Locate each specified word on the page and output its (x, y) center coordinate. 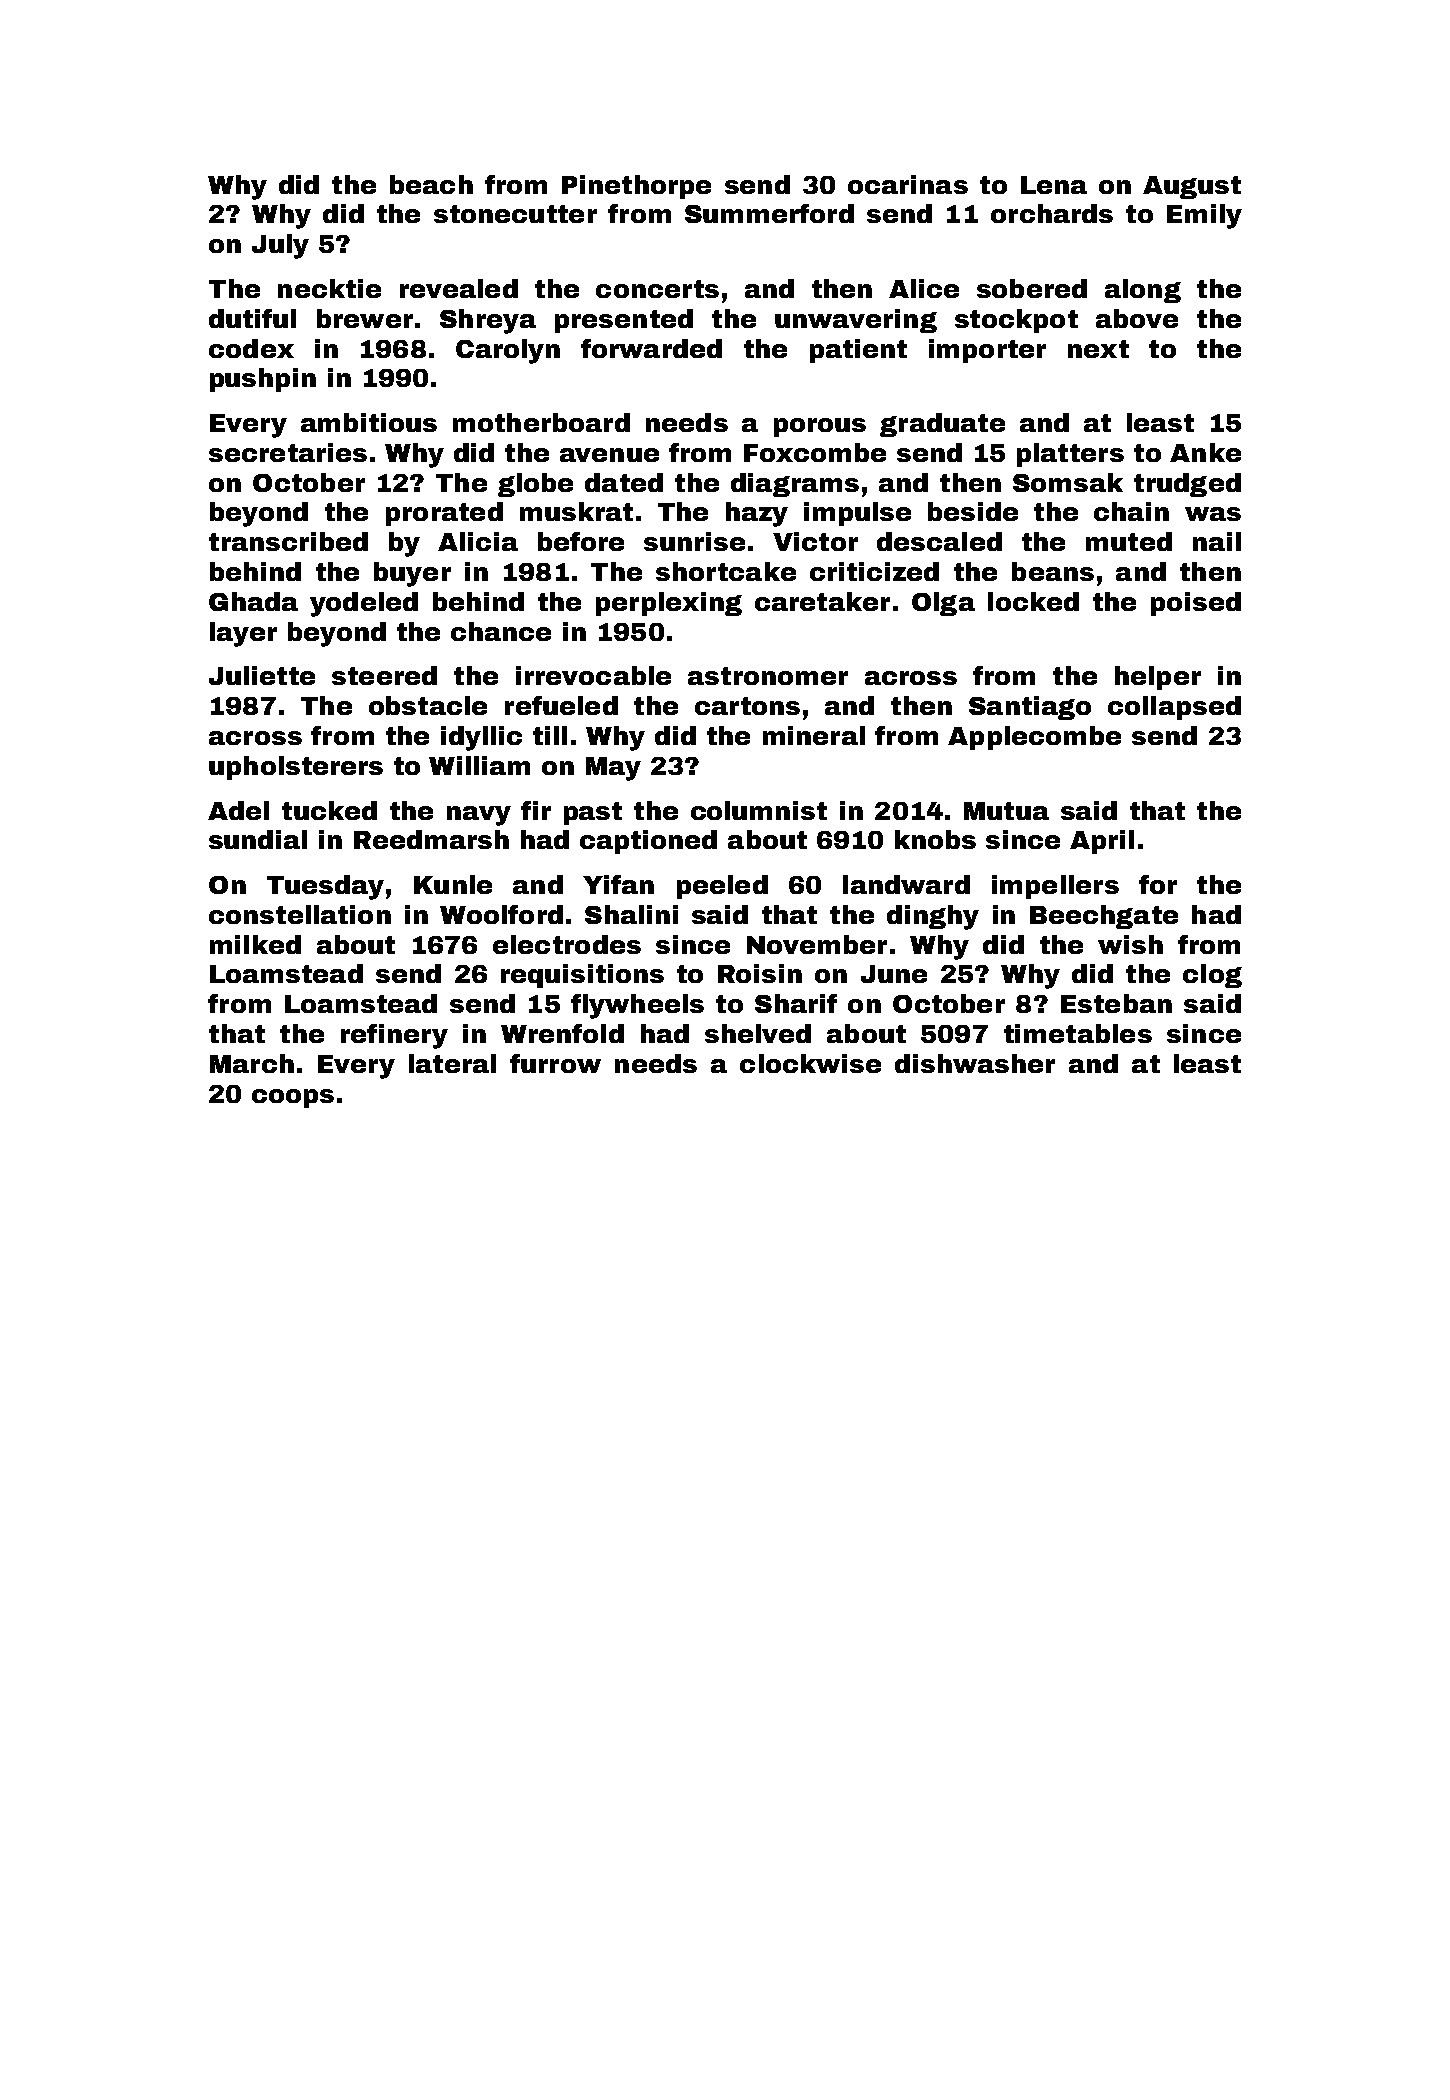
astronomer (768, 676)
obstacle (428, 705)
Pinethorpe (636, 187)
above (1137, 318)
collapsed (1174, 708)
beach (431, 184)
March (252, 1063)
